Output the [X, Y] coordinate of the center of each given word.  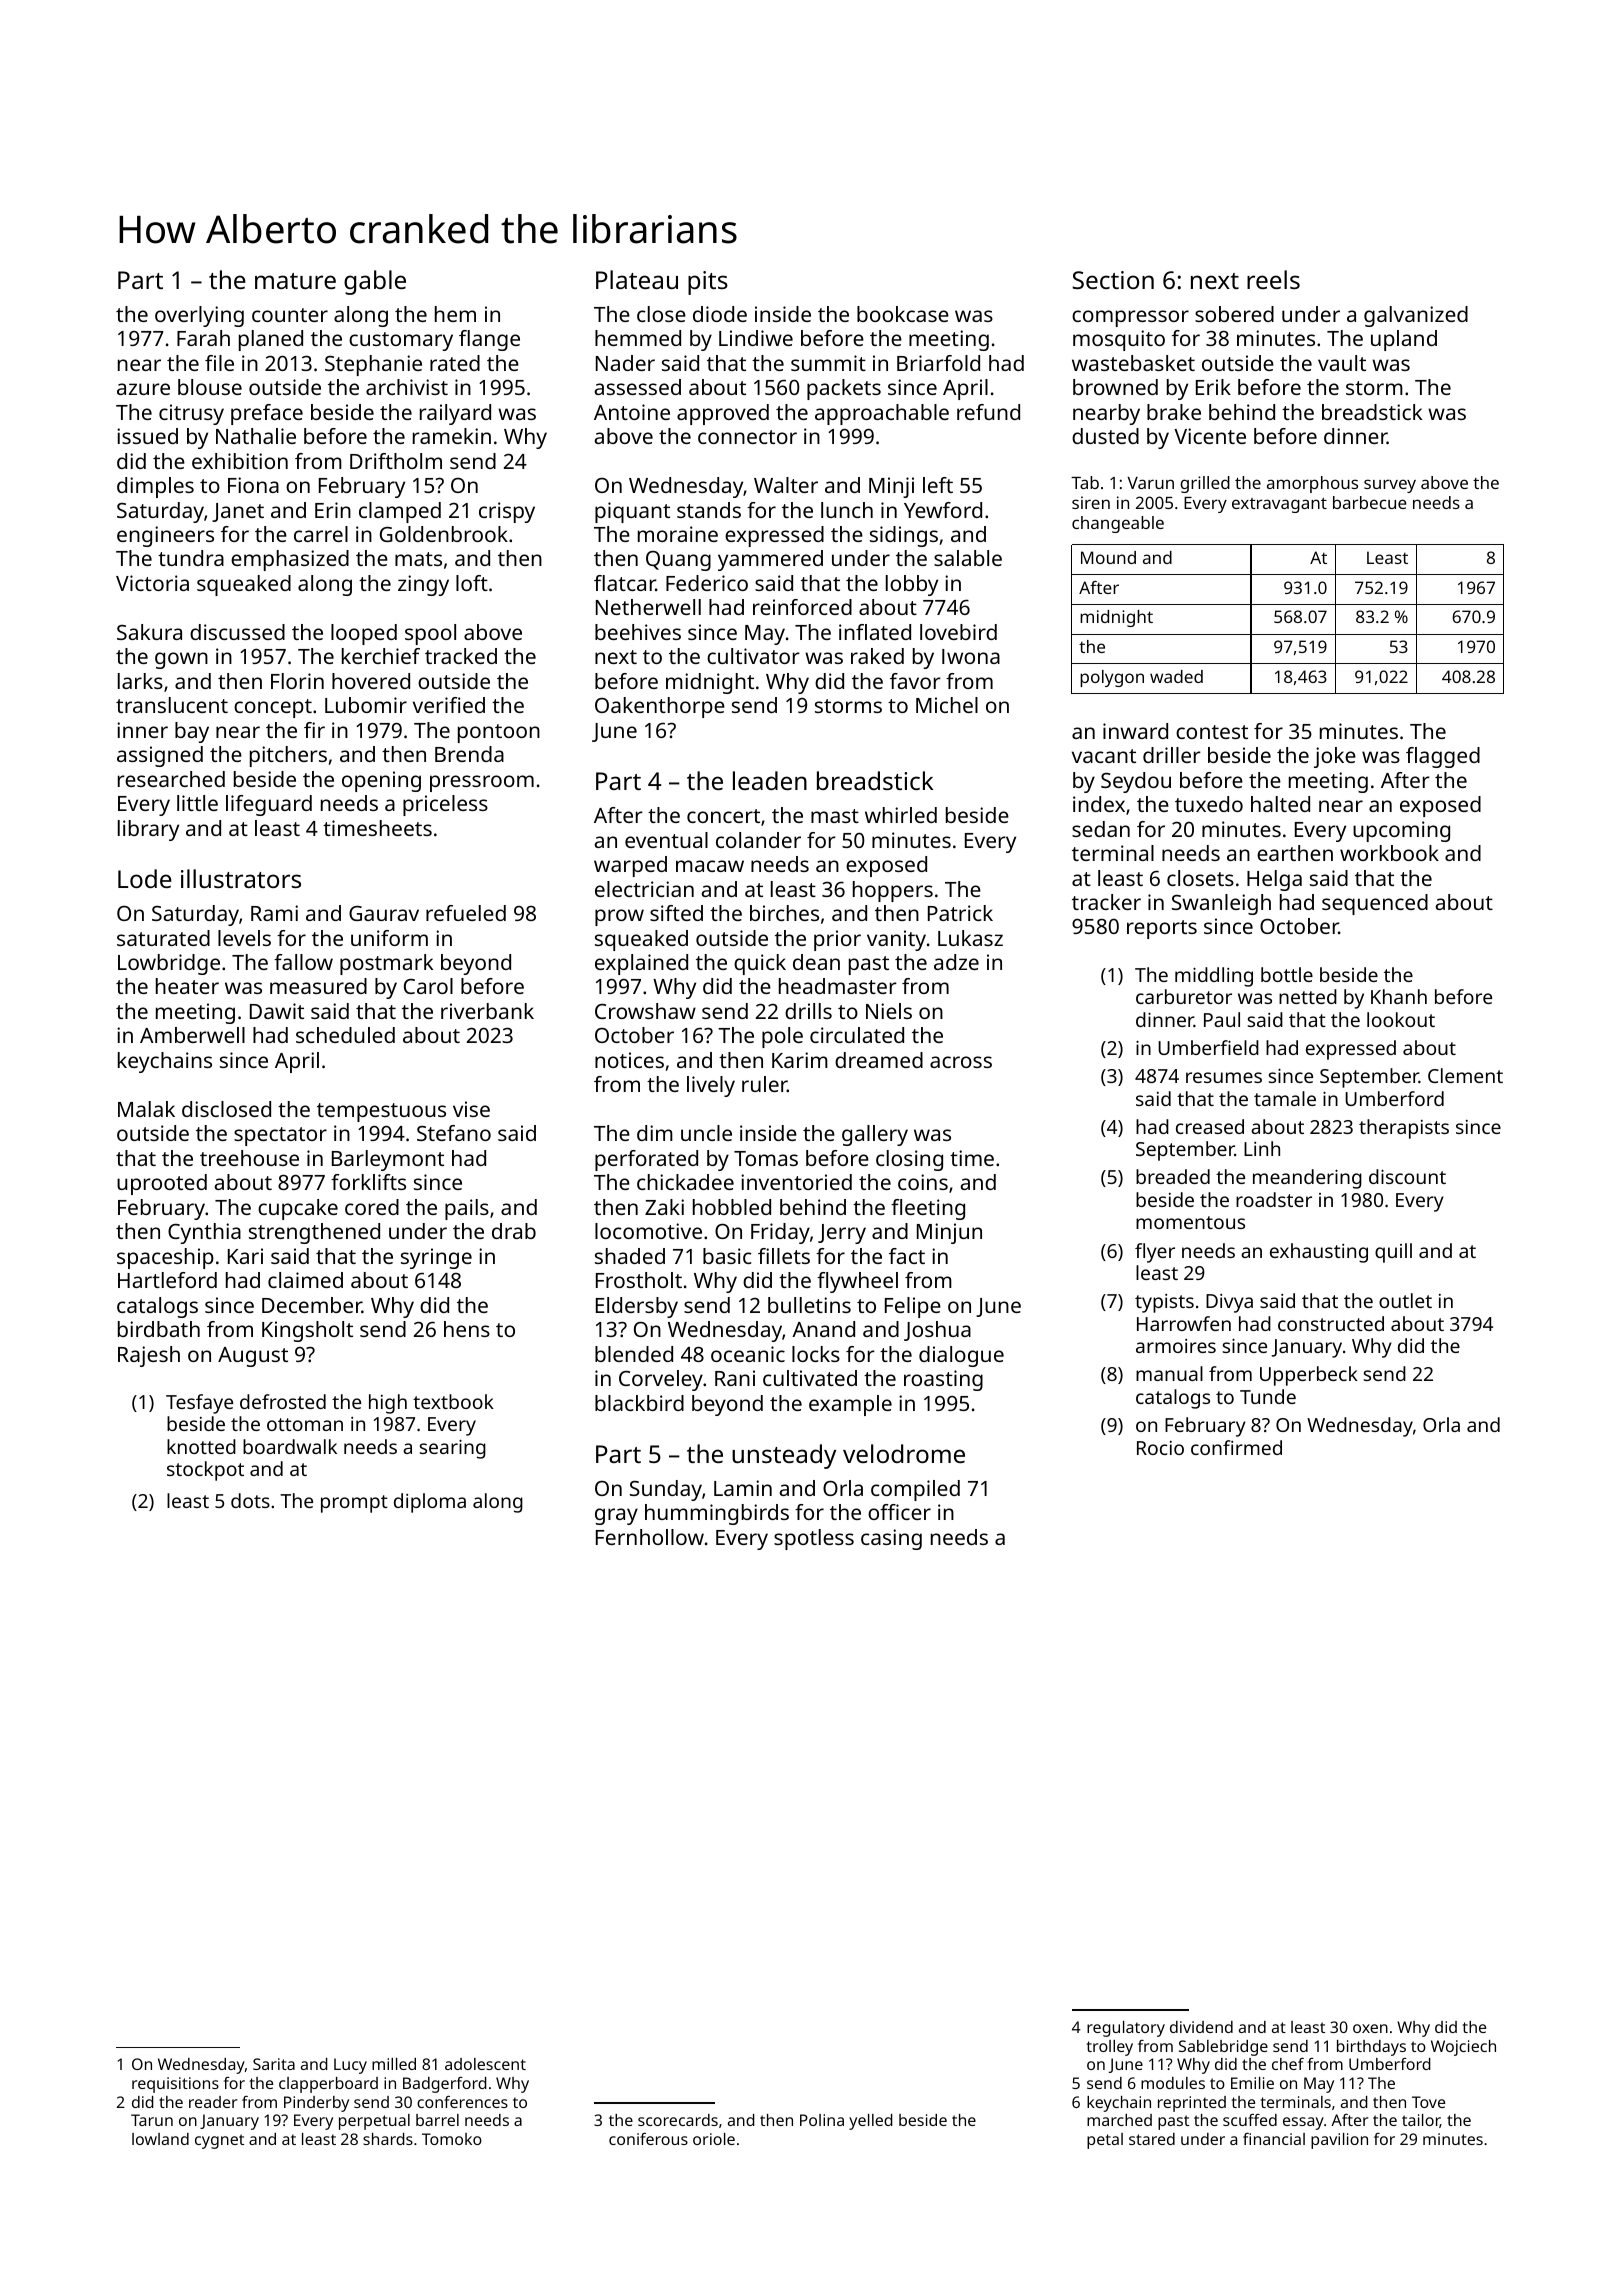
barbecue [1369, 502]
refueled [466, 913]
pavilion [1339, 2141]
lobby [912, 585]
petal [1105, 2141]
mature [295, 281]
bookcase [903, 314]
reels [1273, 279]
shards [388, 2139]
